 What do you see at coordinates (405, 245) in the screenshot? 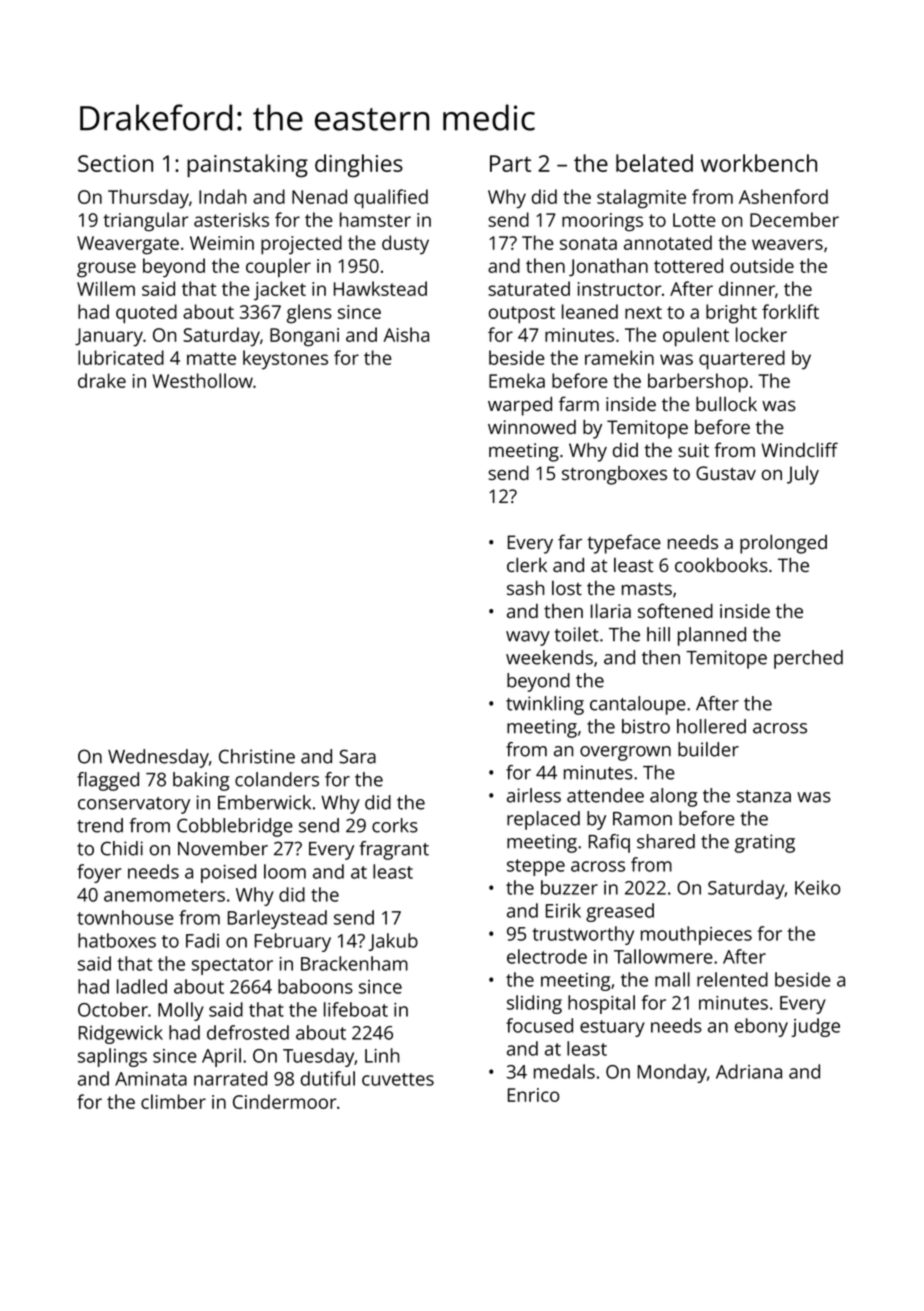
I see `dusty` at bounding box center [405, 245].
